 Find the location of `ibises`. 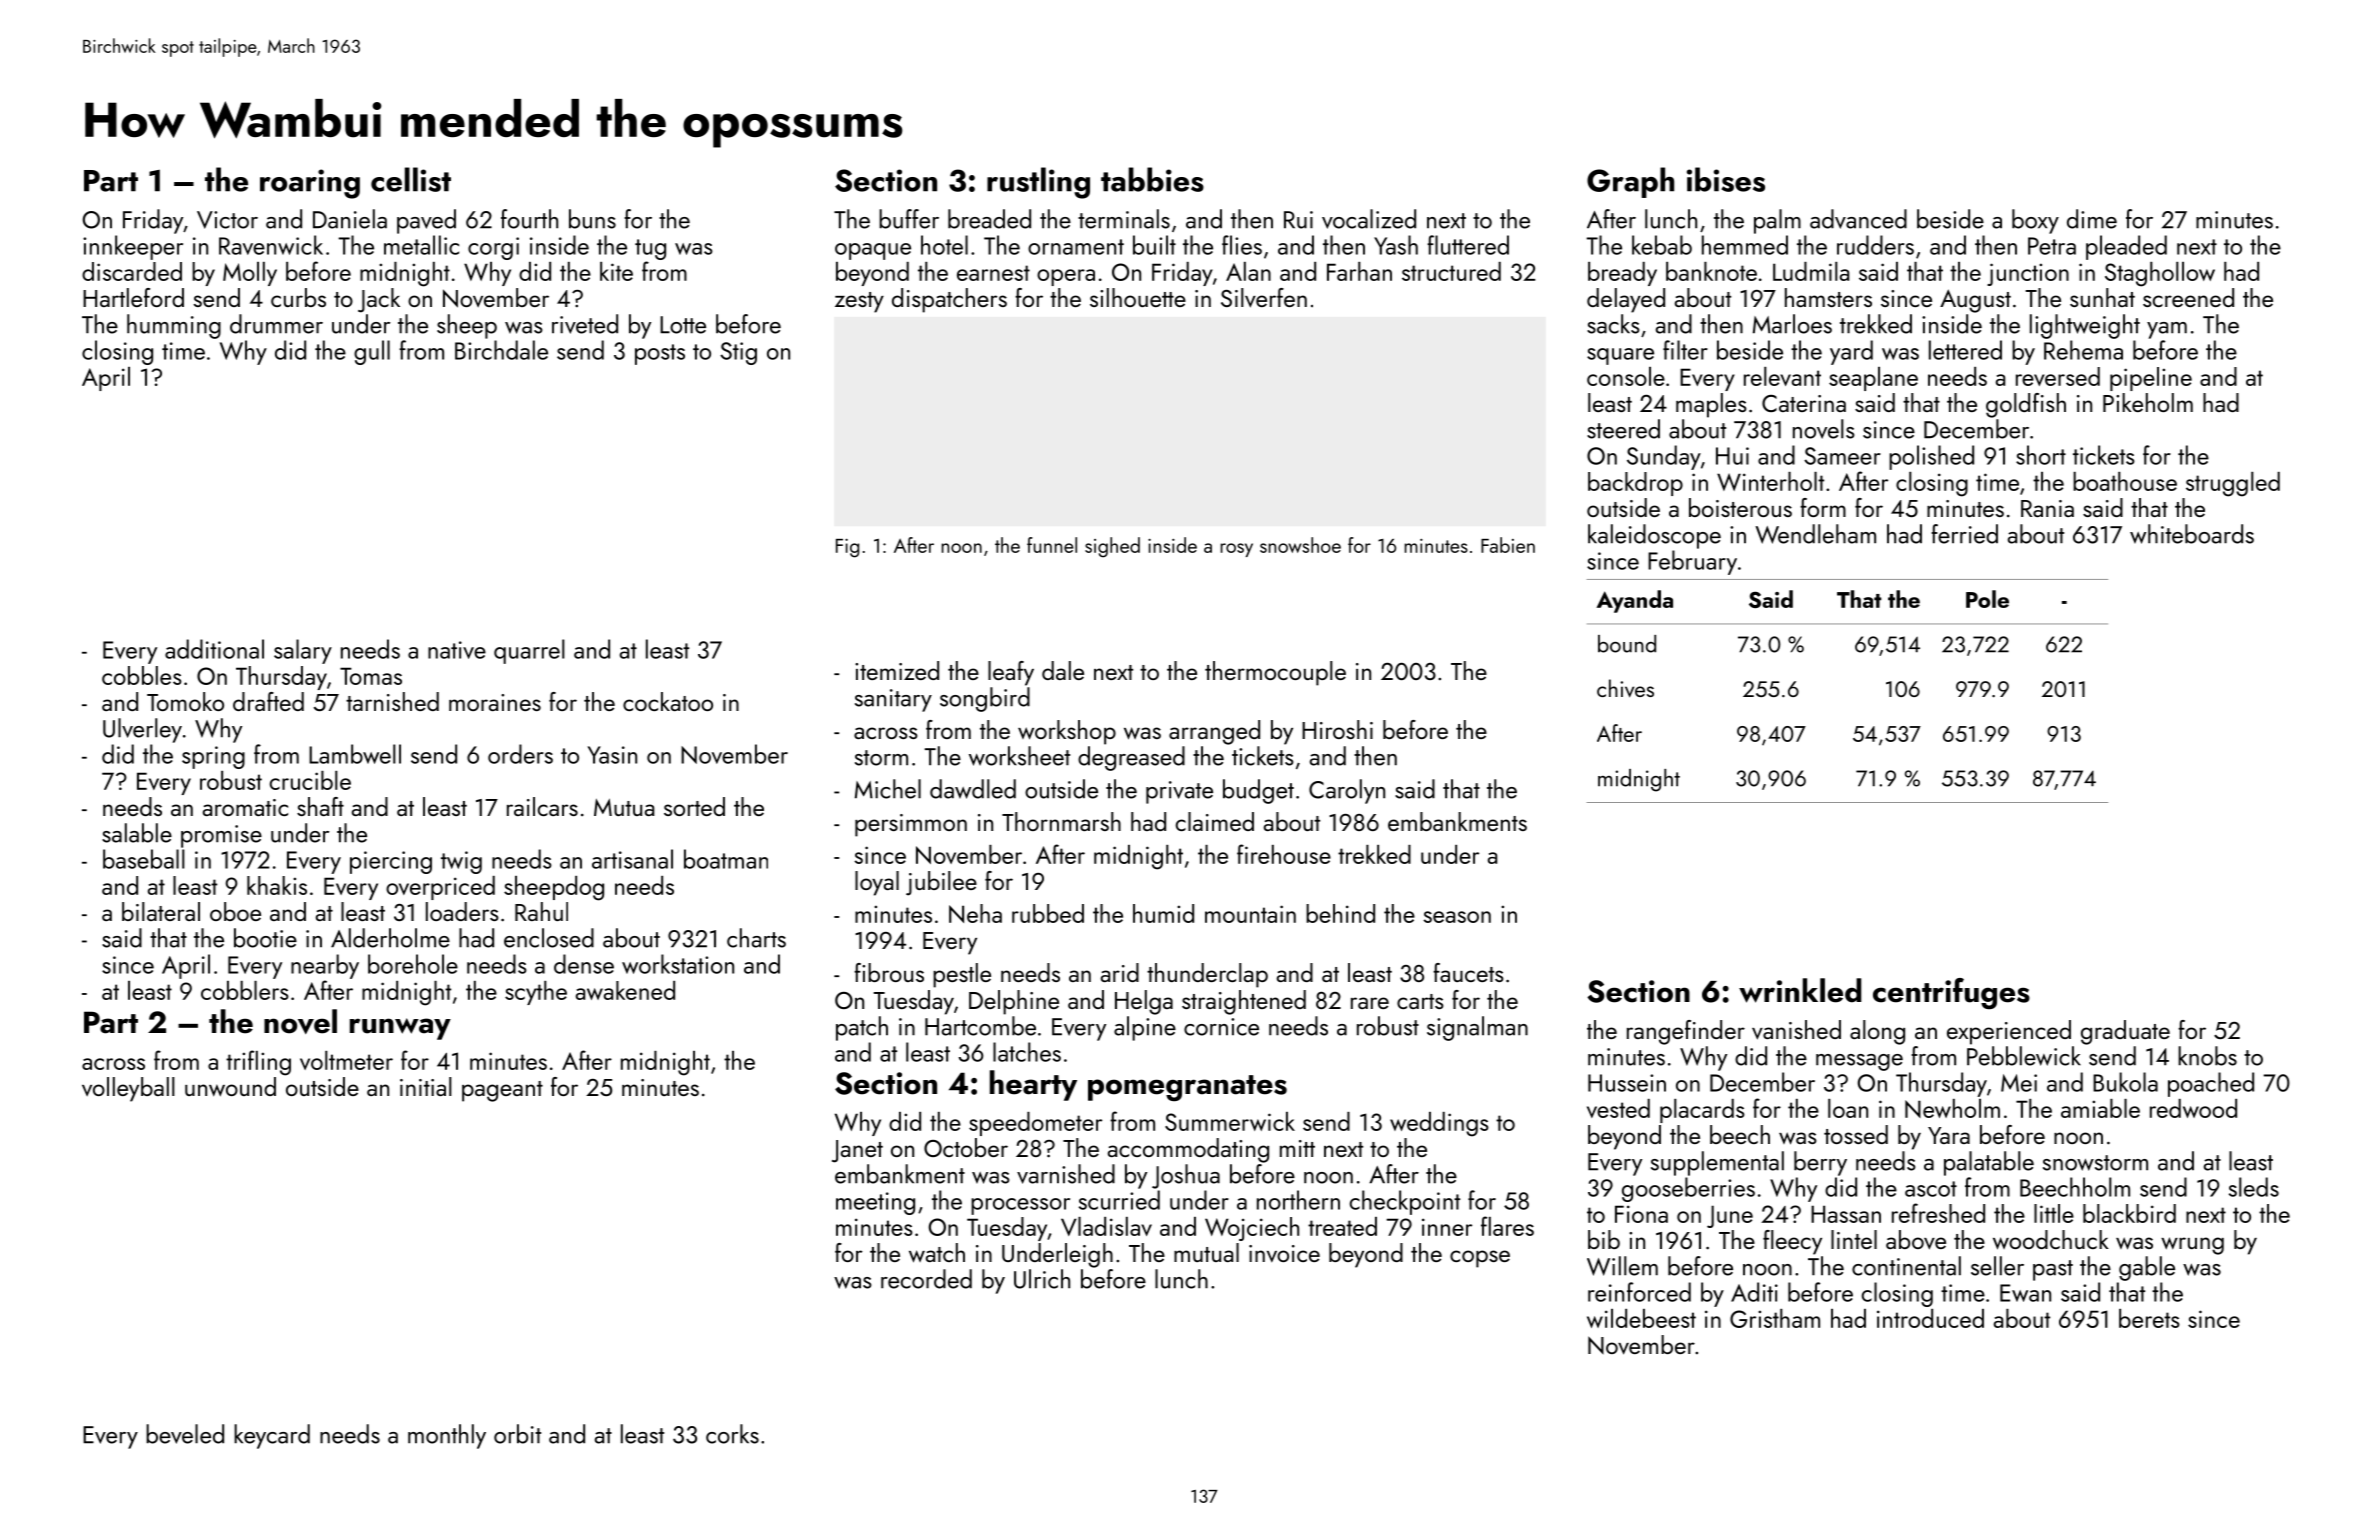

ibises is located at coordinates (1726, 179).
